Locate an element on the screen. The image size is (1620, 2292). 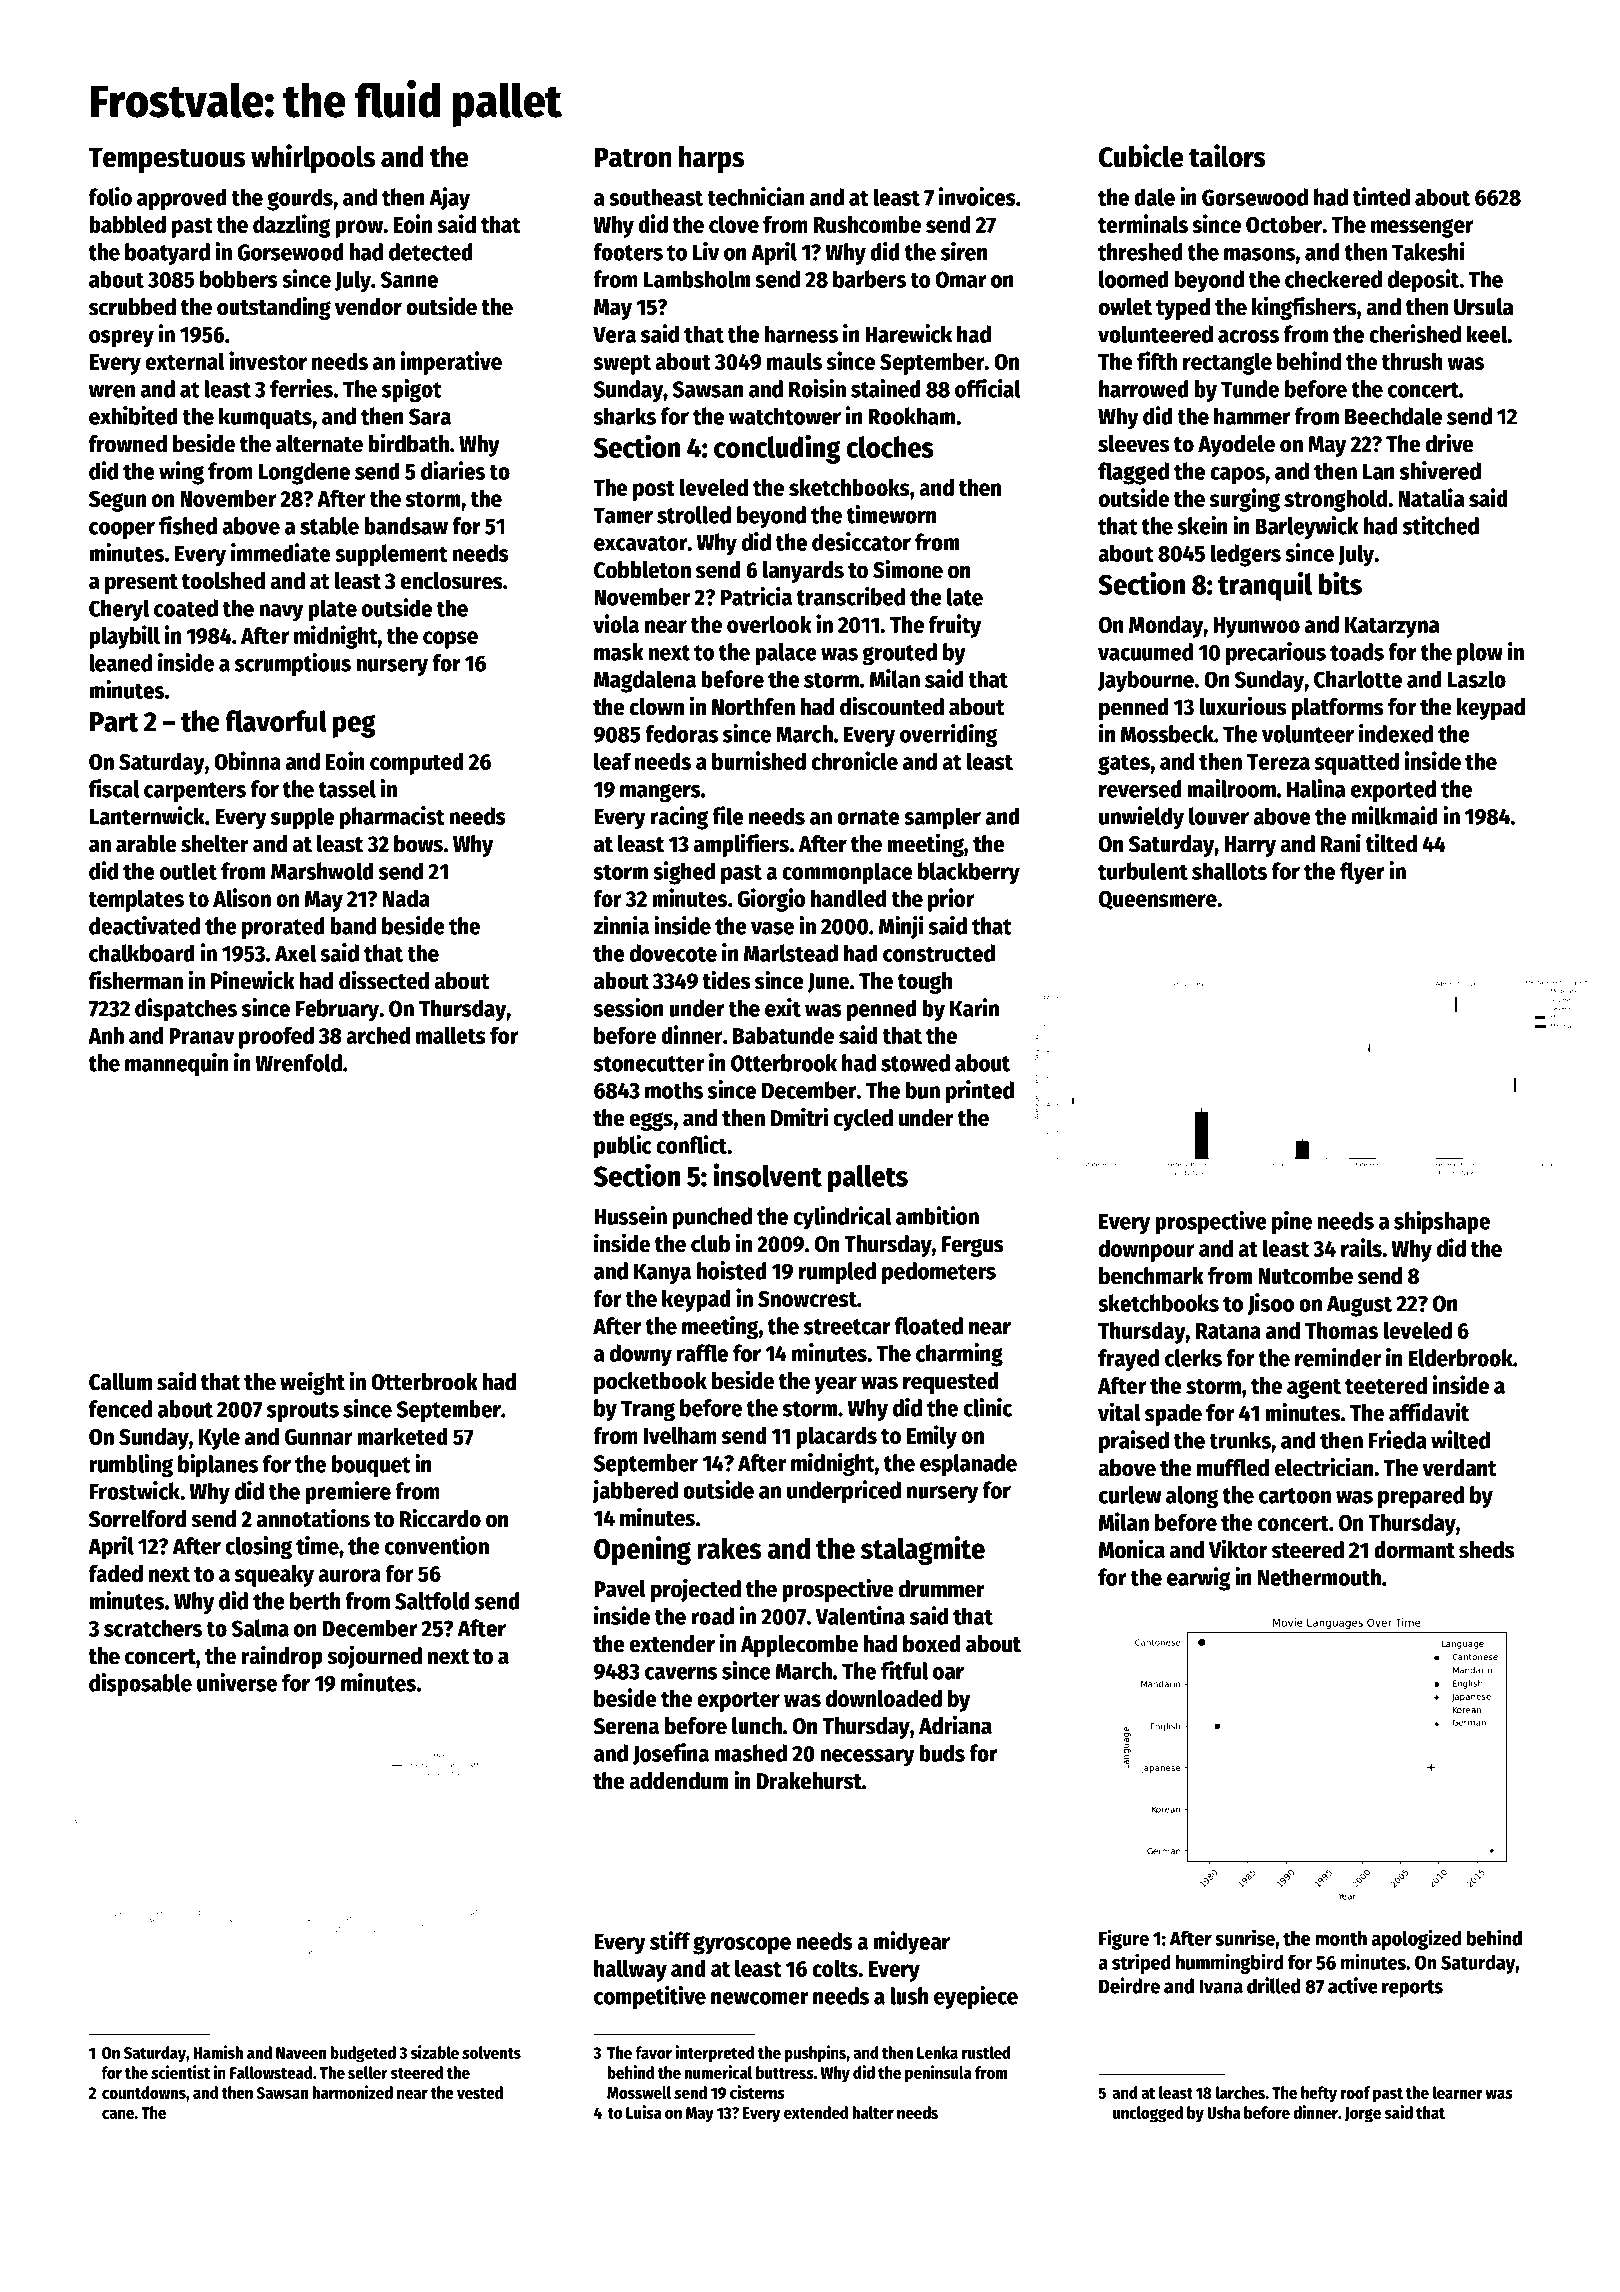
viola is located at coordinates (616, 623).
